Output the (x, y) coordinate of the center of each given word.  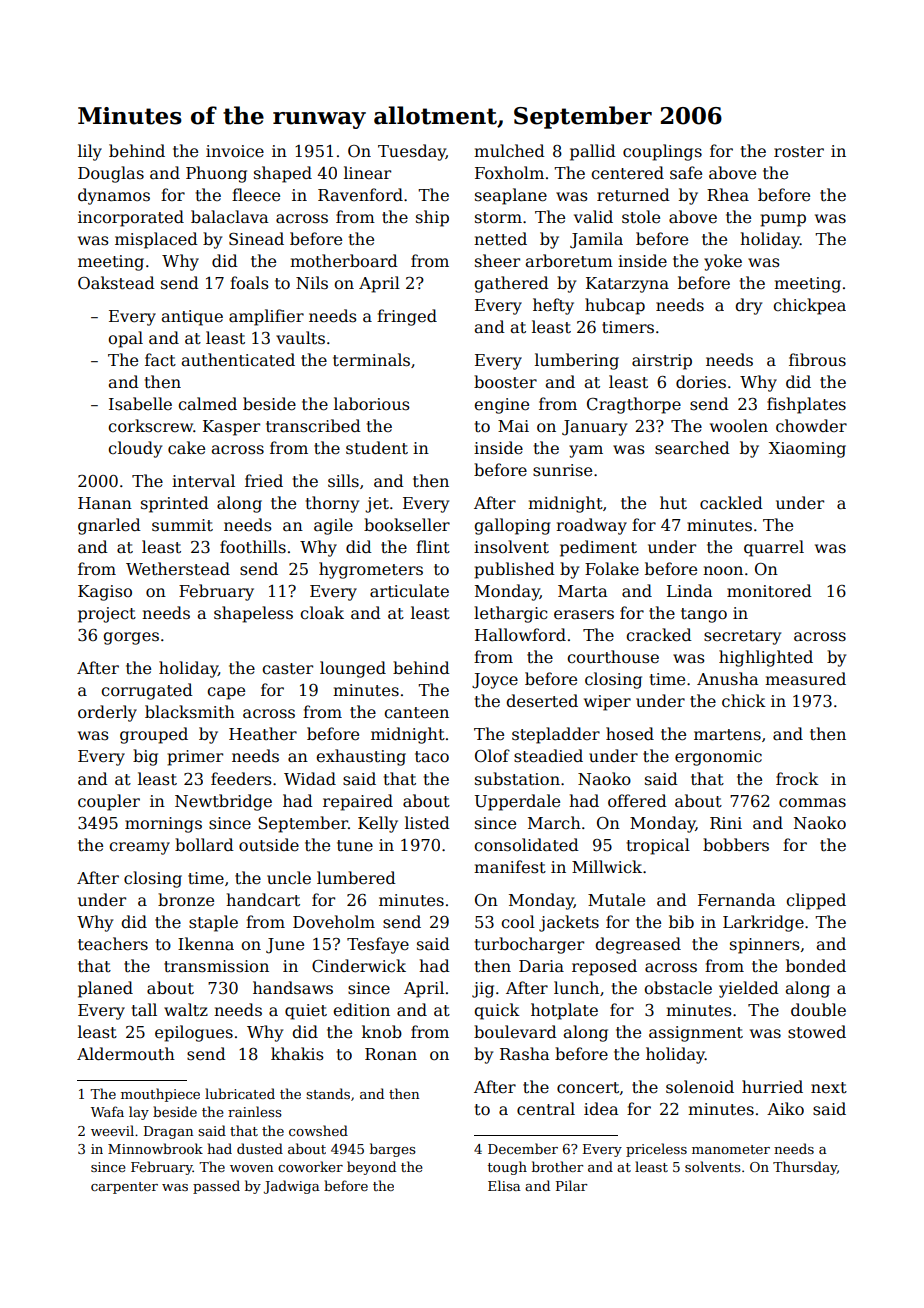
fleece (256, 195)
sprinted (175, 504)
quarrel (774, 548)
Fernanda (736, 900)
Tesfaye (378, 945)
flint (433, 546)
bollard (204, 845)
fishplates (806, 405)
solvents (713, 1166)
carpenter (124, 1188)
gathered (511, 284)
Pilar (571, 1185)
